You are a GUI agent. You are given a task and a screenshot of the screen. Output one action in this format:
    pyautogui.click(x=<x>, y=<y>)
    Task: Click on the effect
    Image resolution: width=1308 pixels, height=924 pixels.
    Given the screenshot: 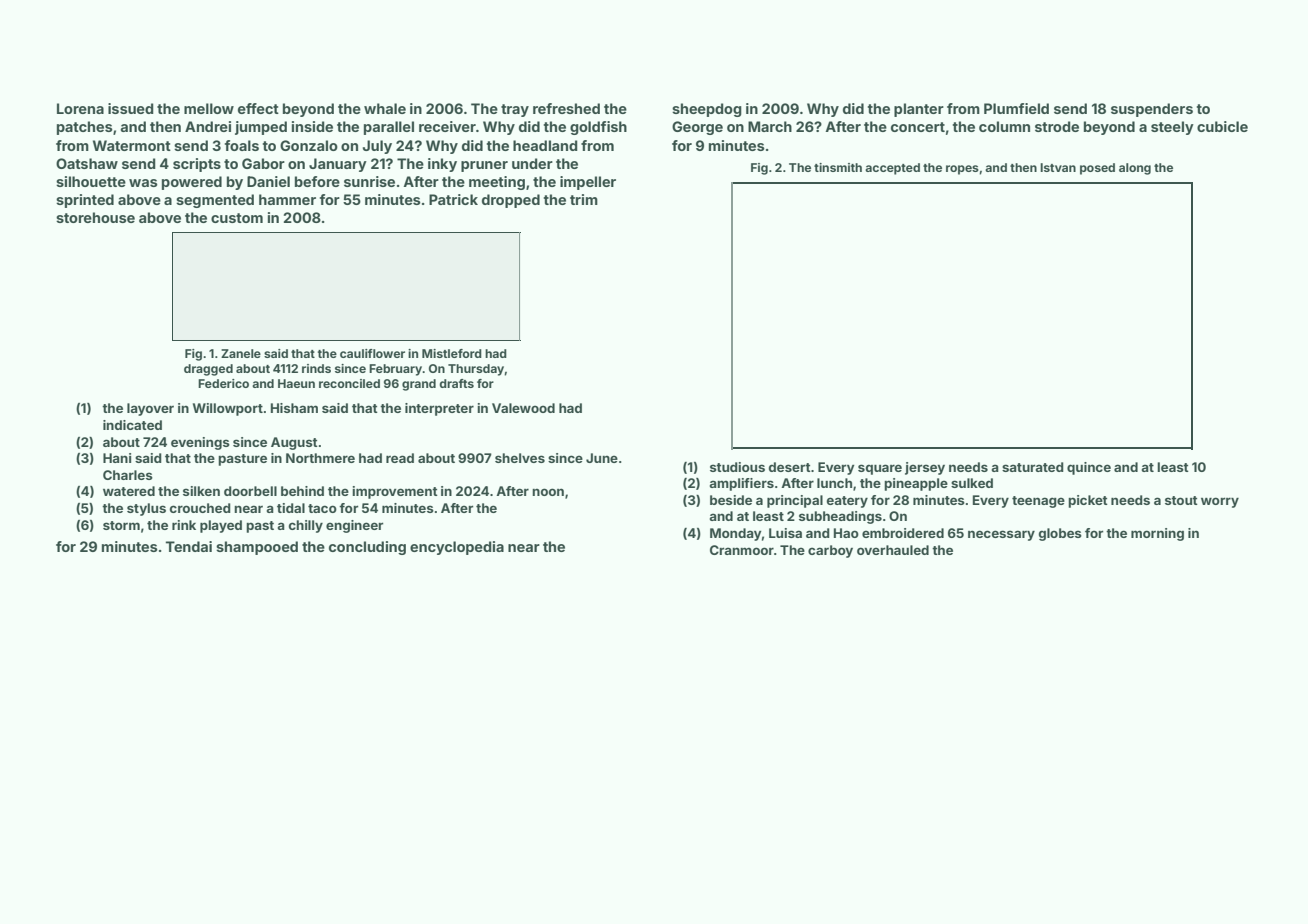 What is the action you would take?
    pyautogui.click(x=258, y=108)
